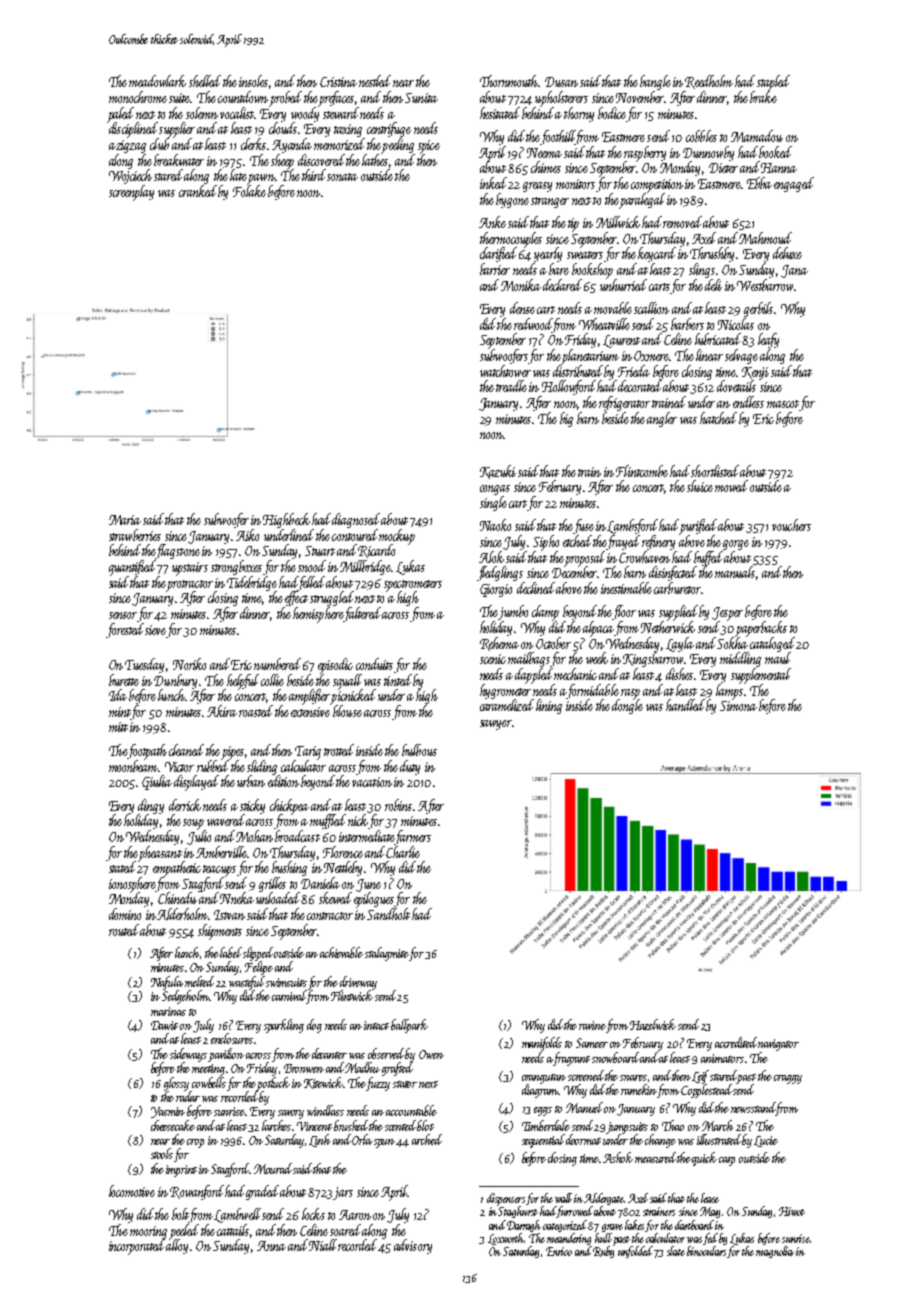 The width and height of the screenshot is (924, 1308). What do you see at coordinates (655, 82) in the screenshot?
I see `bangle` at bounding box center [655, 82].
